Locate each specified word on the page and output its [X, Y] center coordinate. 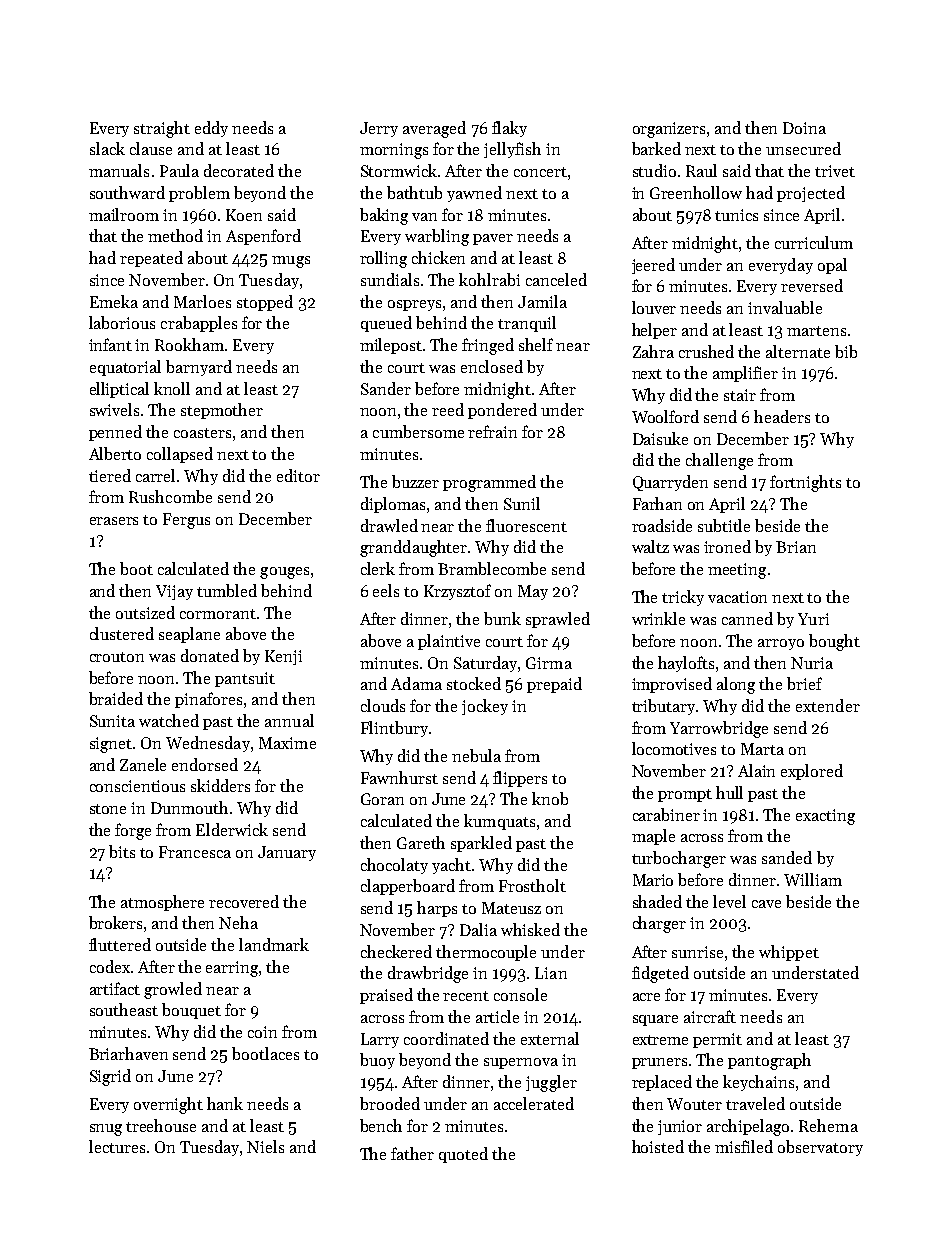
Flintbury [394, 729]
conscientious [137, 786]
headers [782, 416]
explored [812, 772]
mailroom [124, 214]
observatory [820, 1148]
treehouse [161, 1125]
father [412, 1153]
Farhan [657, 503]
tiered [110, 475]
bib [846, 351]
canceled [556, 279]
